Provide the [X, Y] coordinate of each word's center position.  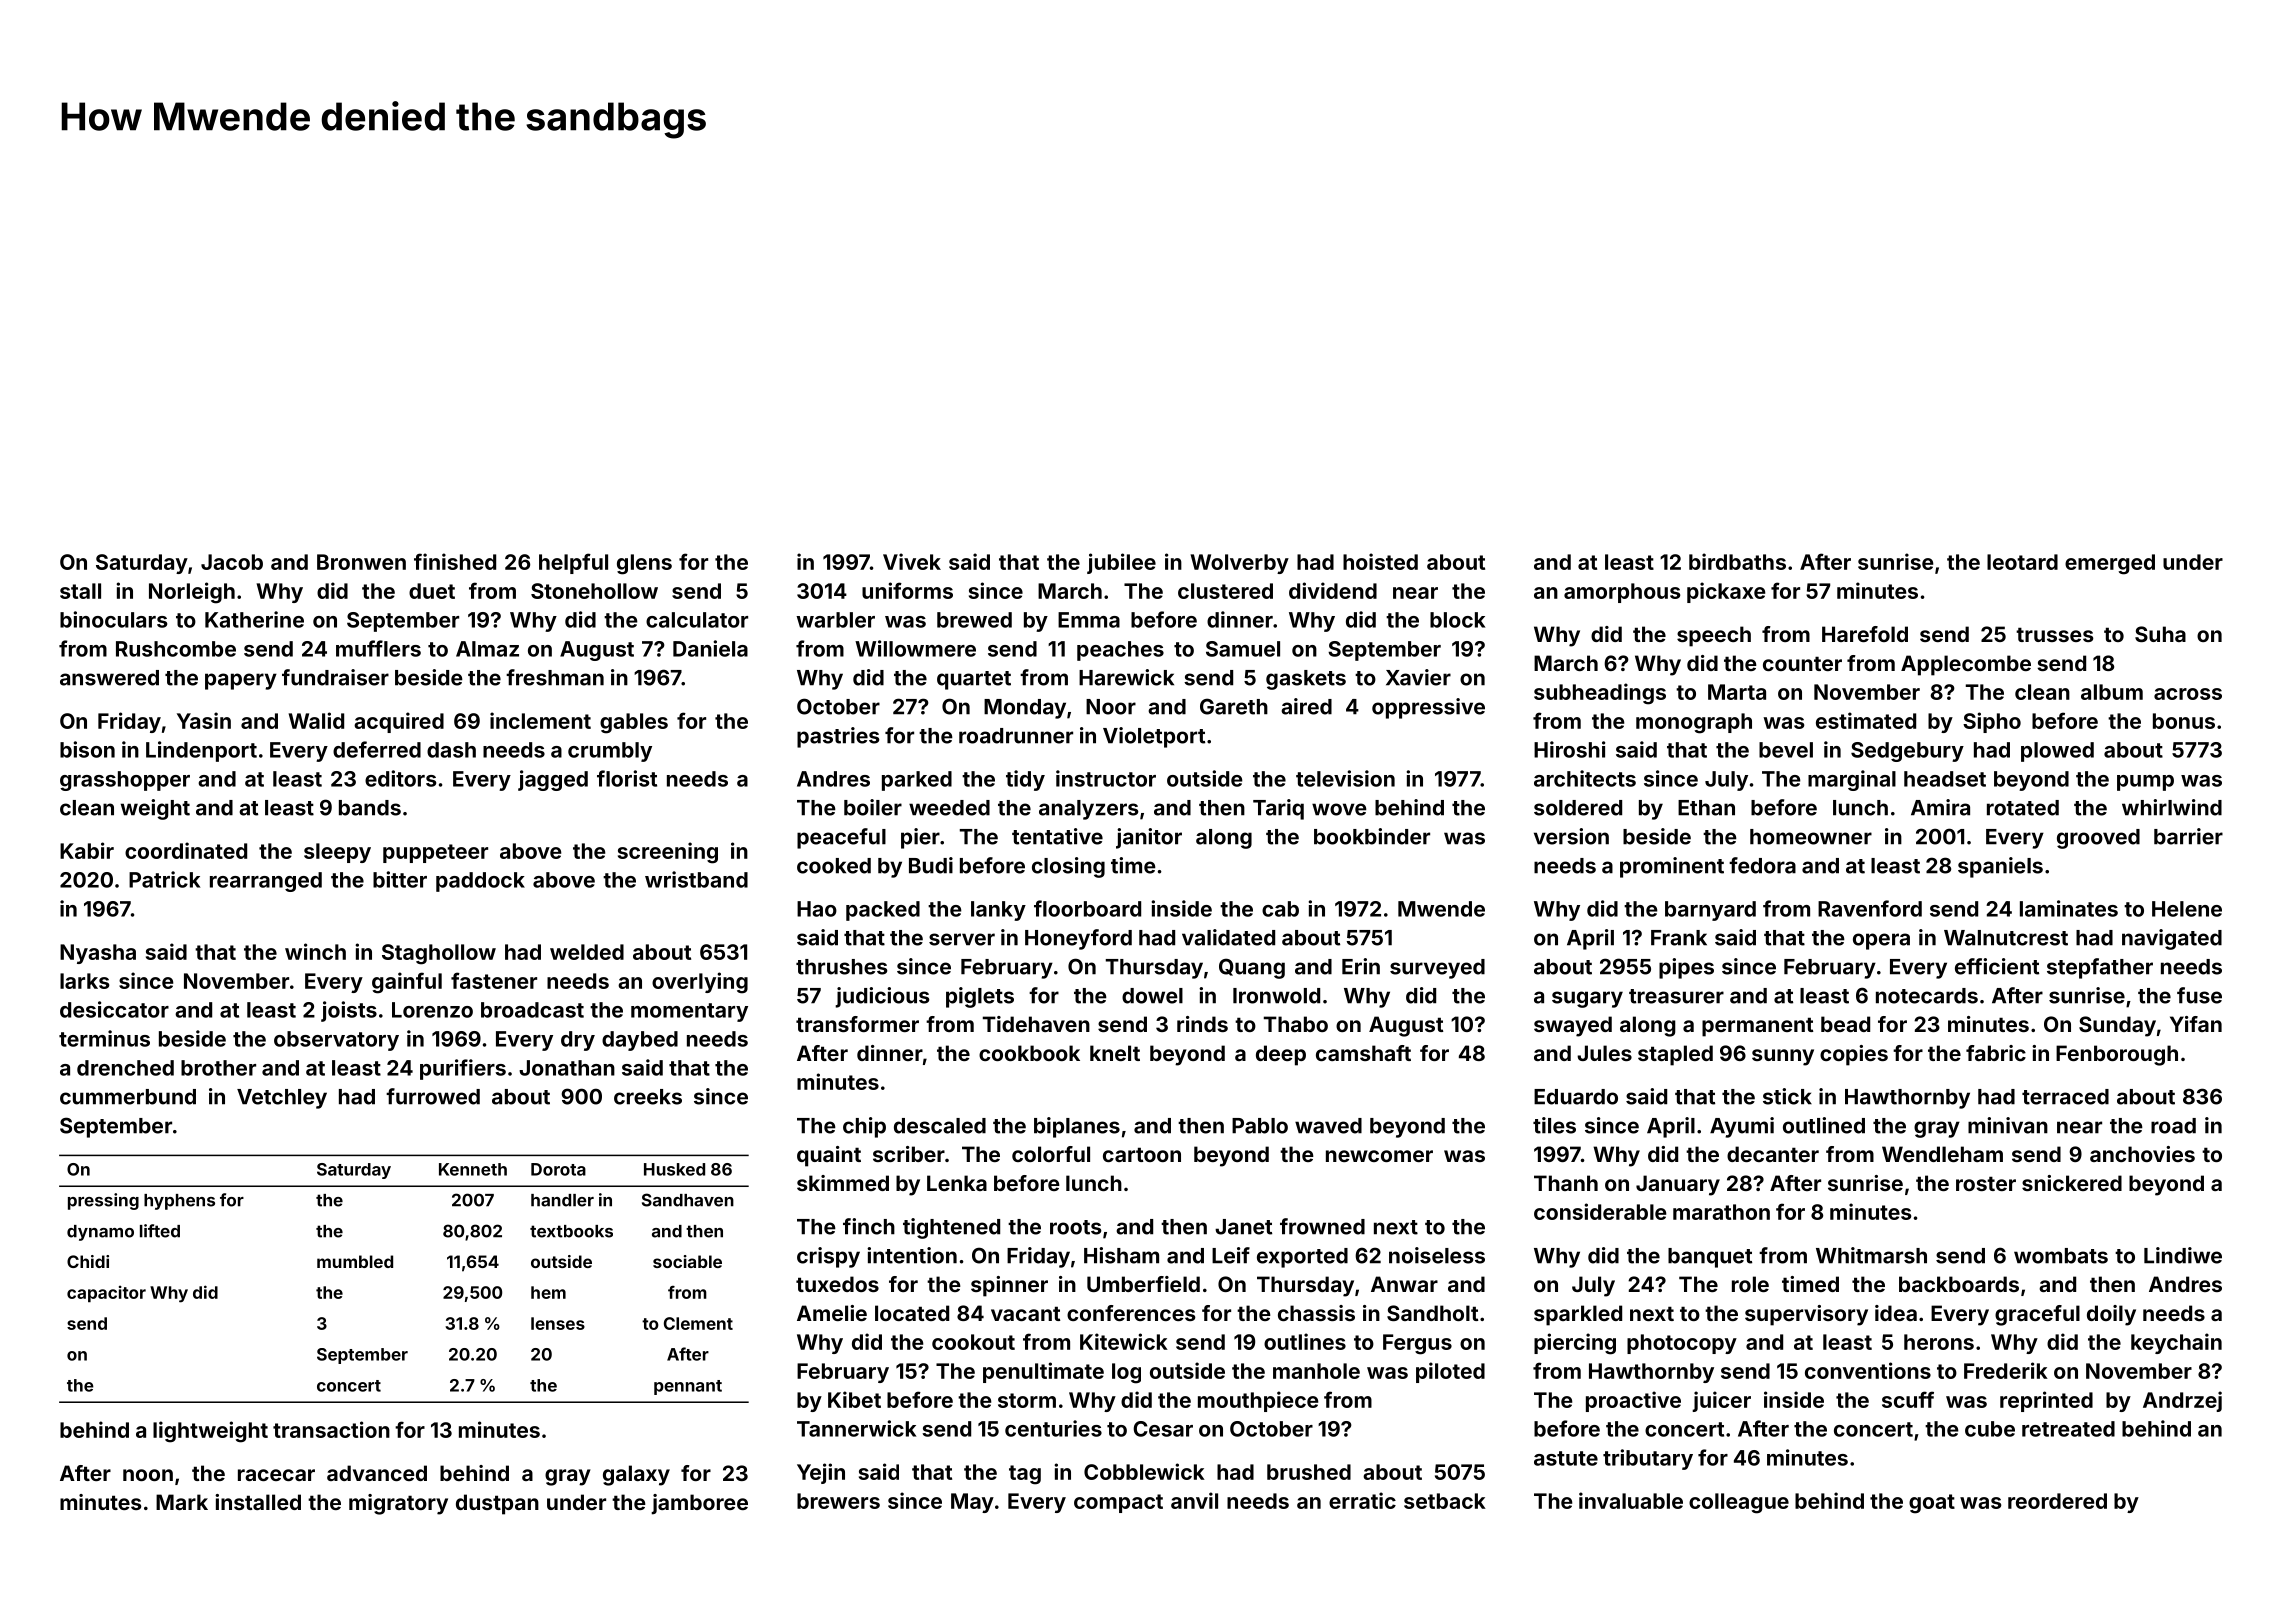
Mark [182, 1502]
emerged [2110, 564]
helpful [573, 563]
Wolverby [1239, 564]
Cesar [1163, 1429]
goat [1932, 1504]
